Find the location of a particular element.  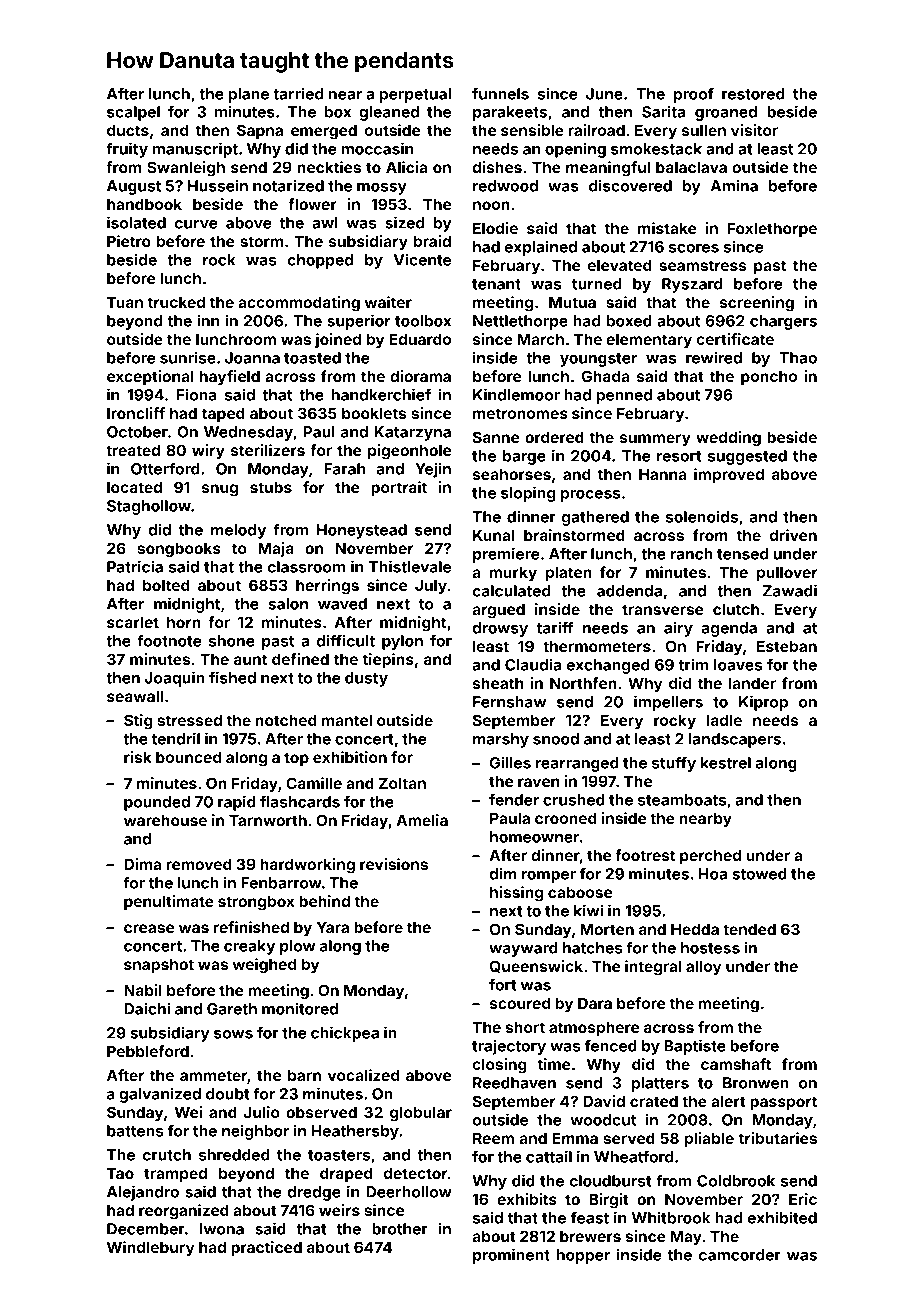

stressed is located at coordinates (189, 720).
